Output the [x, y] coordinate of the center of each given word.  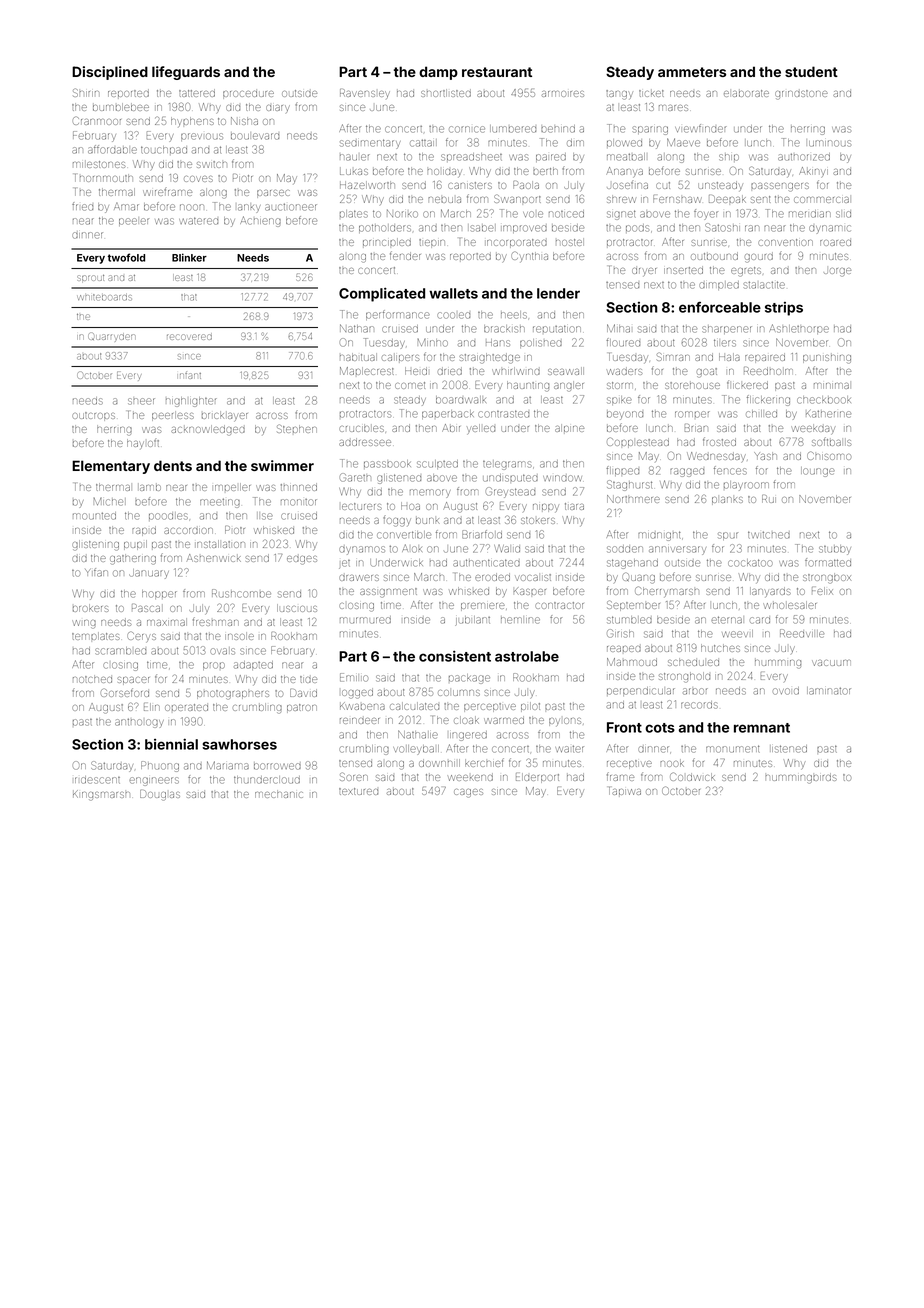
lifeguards [186, 73]
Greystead [510, 492]
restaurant [497, 72]
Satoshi [722, 227]
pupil [135, 545]
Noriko [402, 213]
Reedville [802, 633]
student [811, 71]
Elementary [111, 467]
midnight [659, 536]
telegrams [507, 465]
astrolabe [527, 656]
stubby [835, 550]
